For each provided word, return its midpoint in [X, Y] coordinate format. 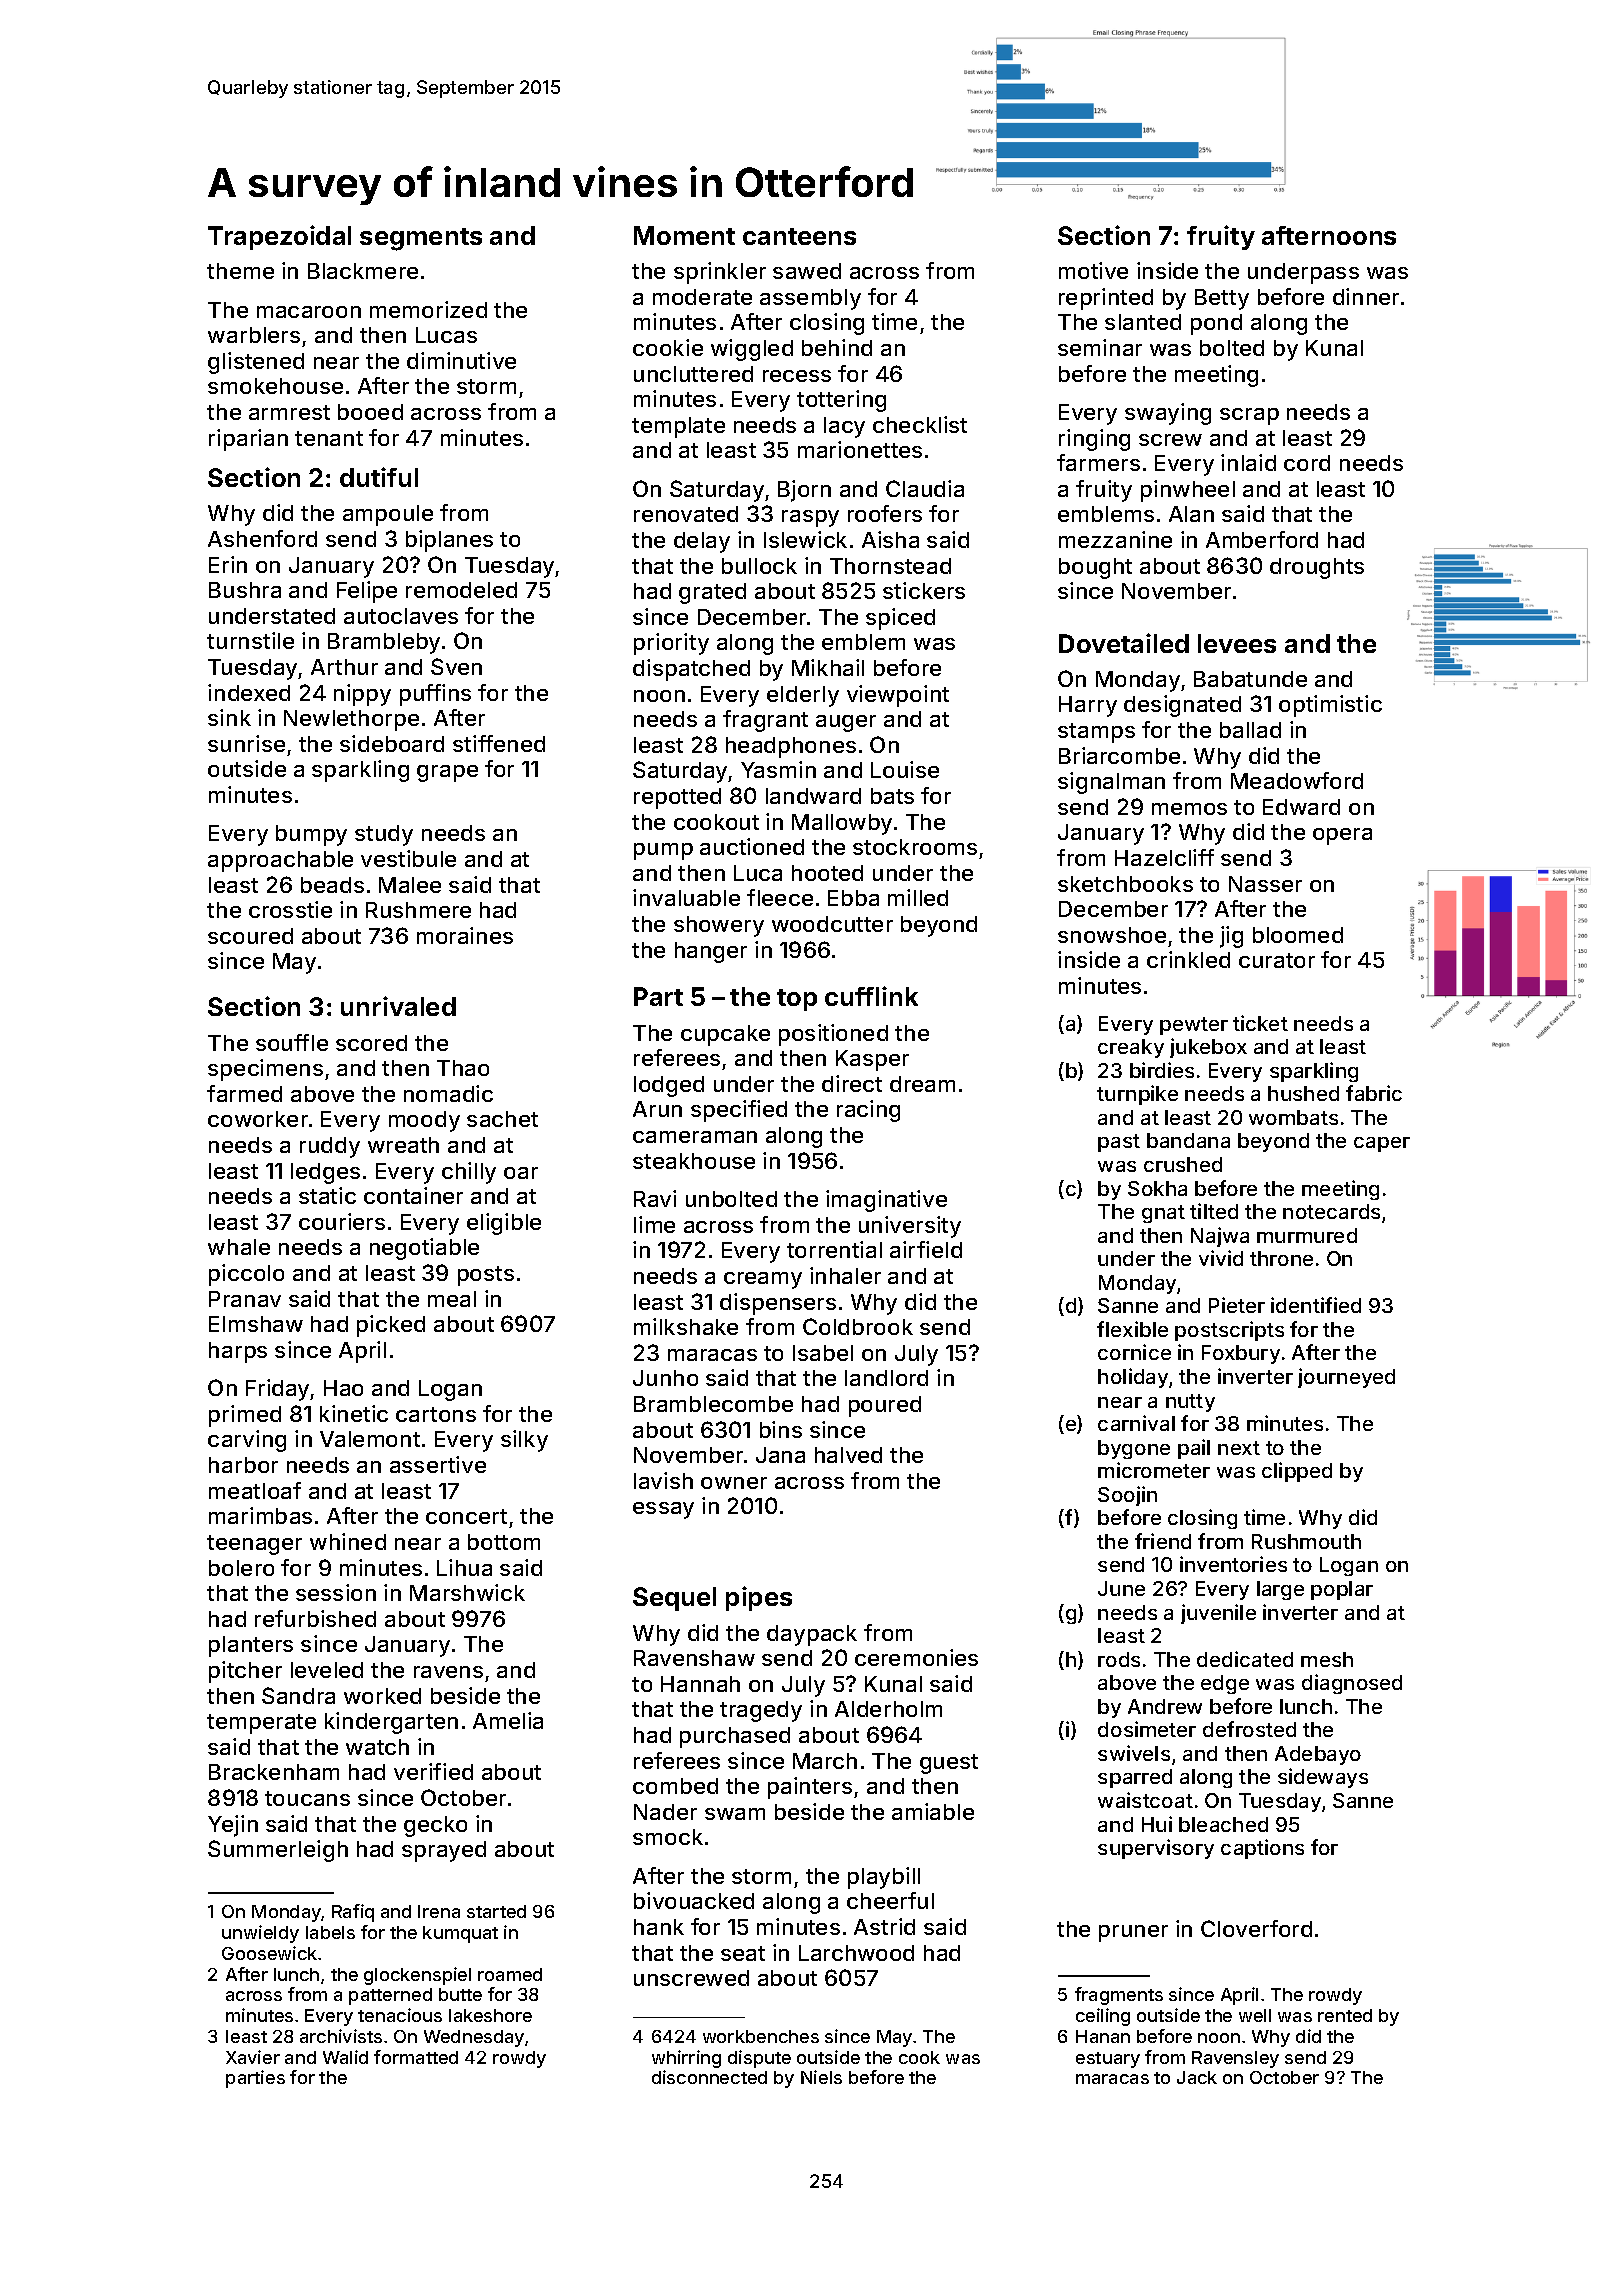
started [496, 1911]
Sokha [1157, 1188]
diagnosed [1352, 1684]
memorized [428, 309]
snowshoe [1112, 935]
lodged [669, 1086]
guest [949, 1764]
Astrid [884, 1926]
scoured [250, 936]
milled [918, 897]
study [384, 835]
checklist [920, 424]
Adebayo [1318, 1755]
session [336, 1592]
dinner [1366, 296]
